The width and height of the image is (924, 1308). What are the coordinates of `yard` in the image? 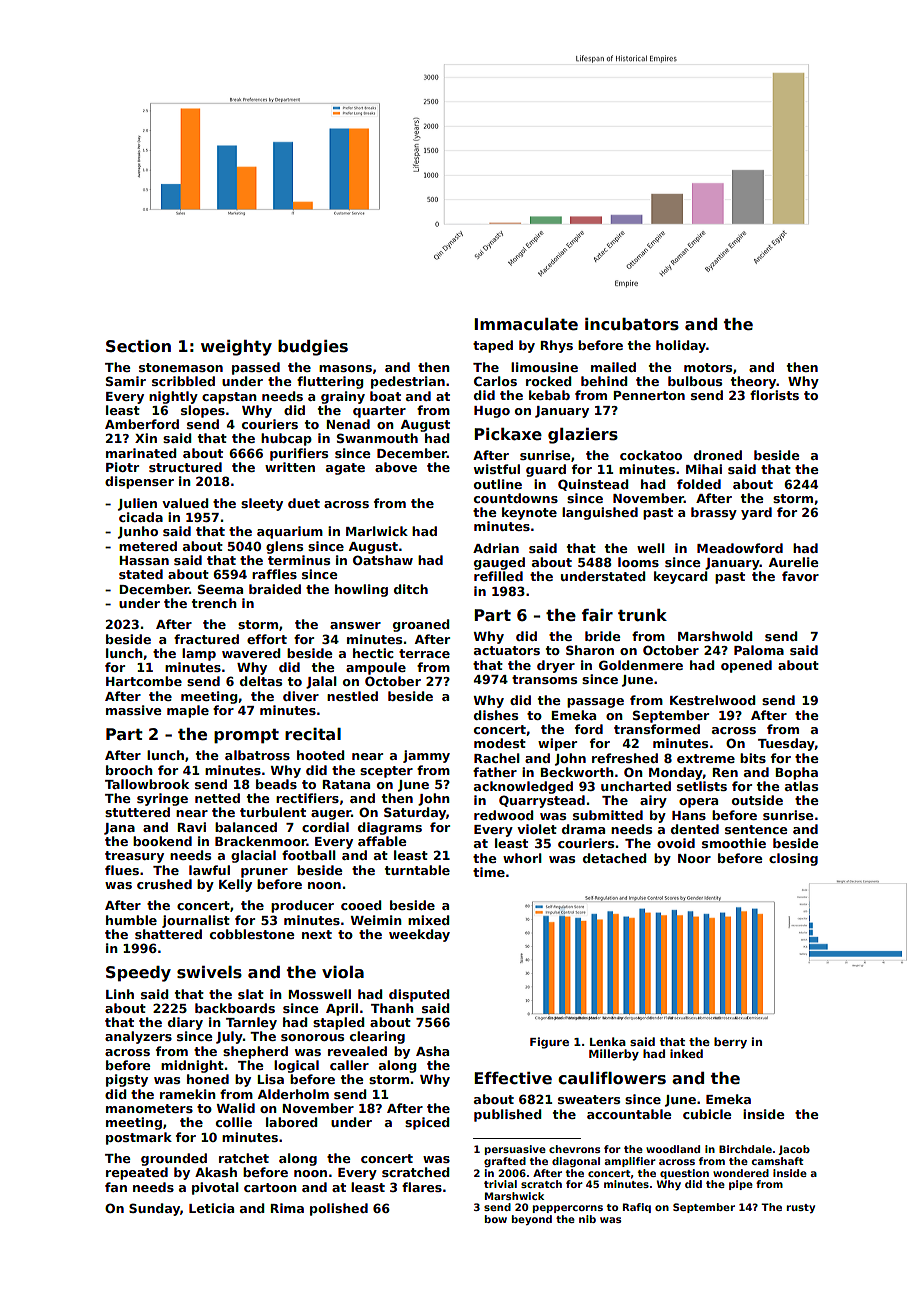 It's located at (756, 513).
